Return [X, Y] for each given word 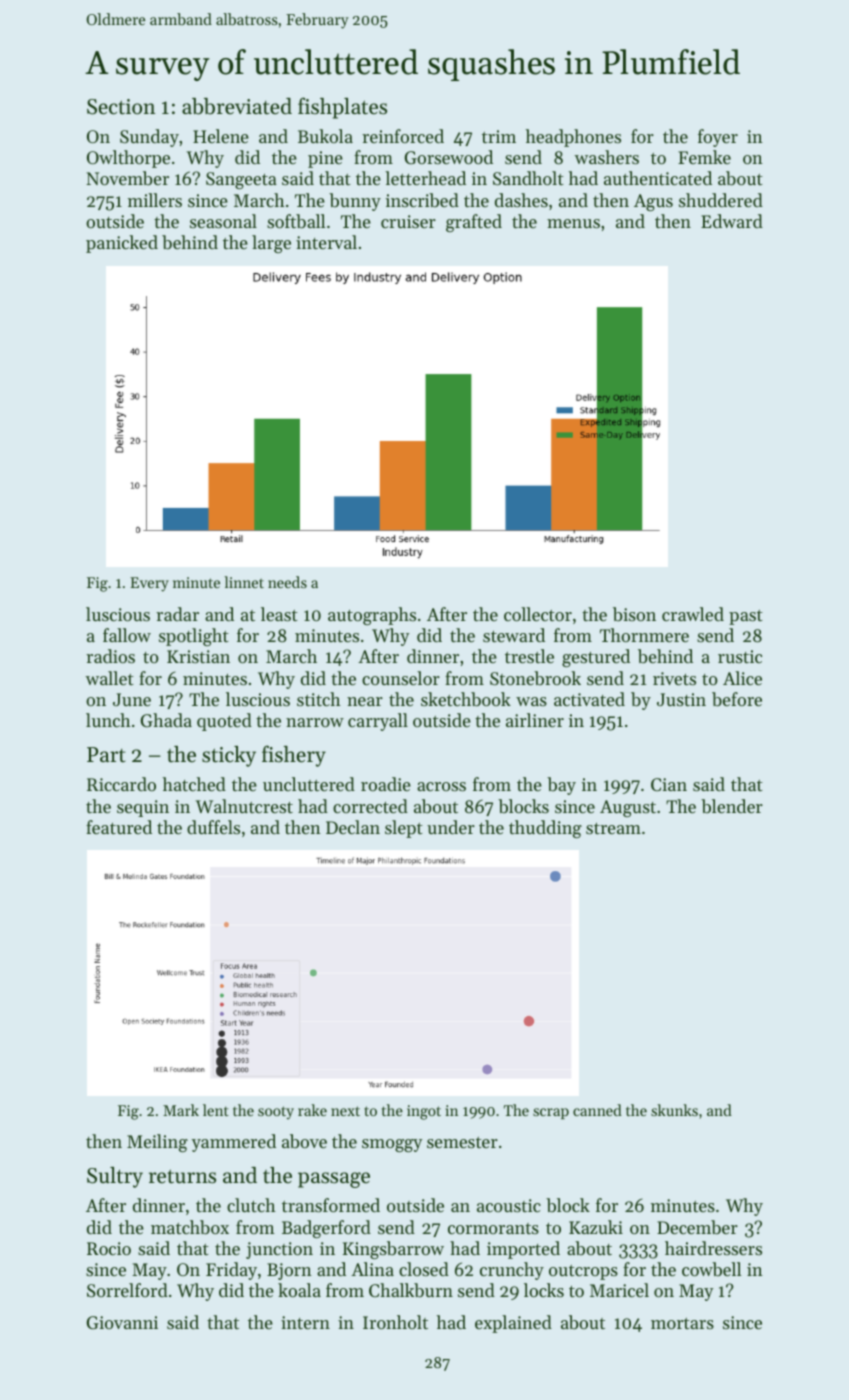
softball [296, 221]
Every [149, 584]
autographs [372, 616]
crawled [693, 614]
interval [326, 242]
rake [312, 1110]
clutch [251, 1205]
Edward [732, 221]
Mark [181, 1110]
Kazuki [596, 1227]
